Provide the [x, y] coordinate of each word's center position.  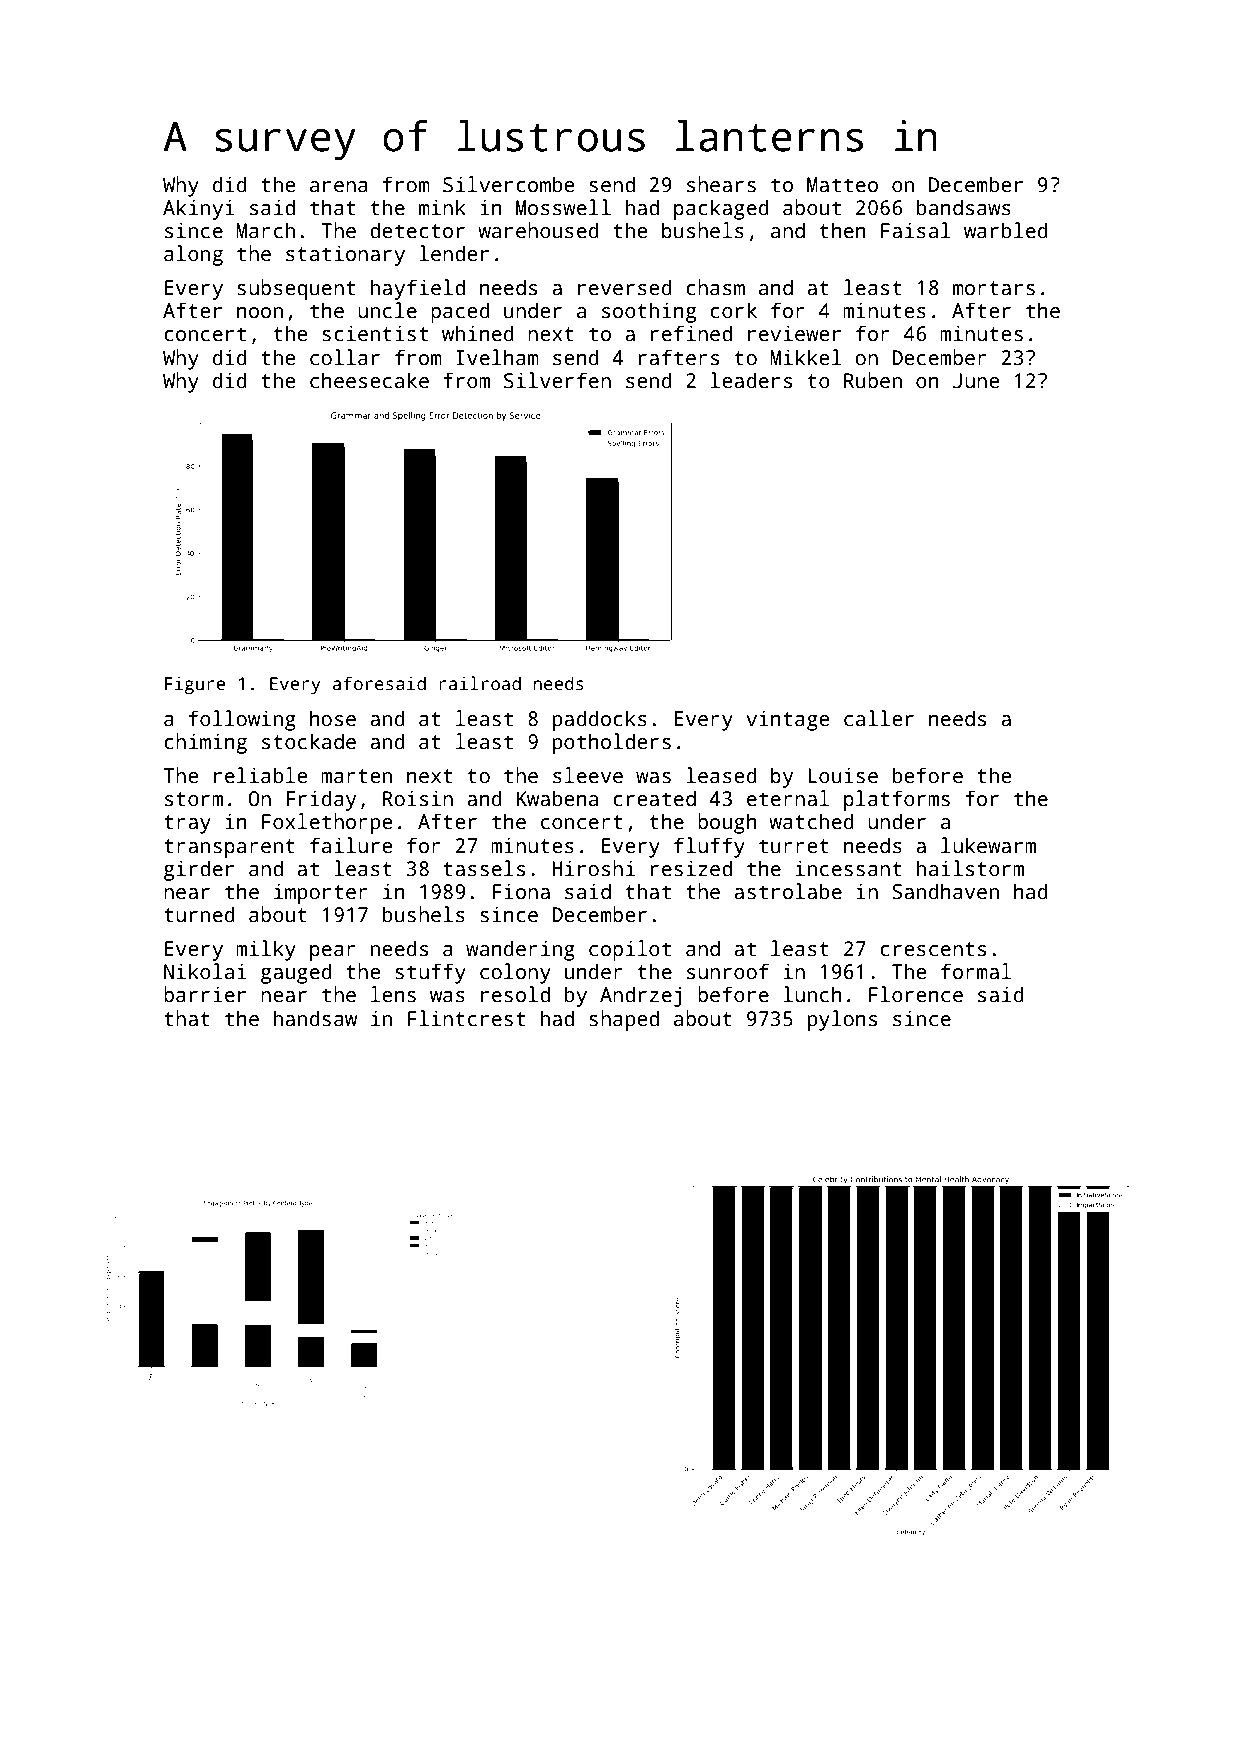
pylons [842, 1020]
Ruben [873, 380]
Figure [195, 685]
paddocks [600, 720]
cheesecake [369, 380]
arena [338, 187]
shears [721, 184]
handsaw [315, 1018]
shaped [624, 1020]
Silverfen [557, 380]
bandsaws [964, 207]
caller [879, 718]
